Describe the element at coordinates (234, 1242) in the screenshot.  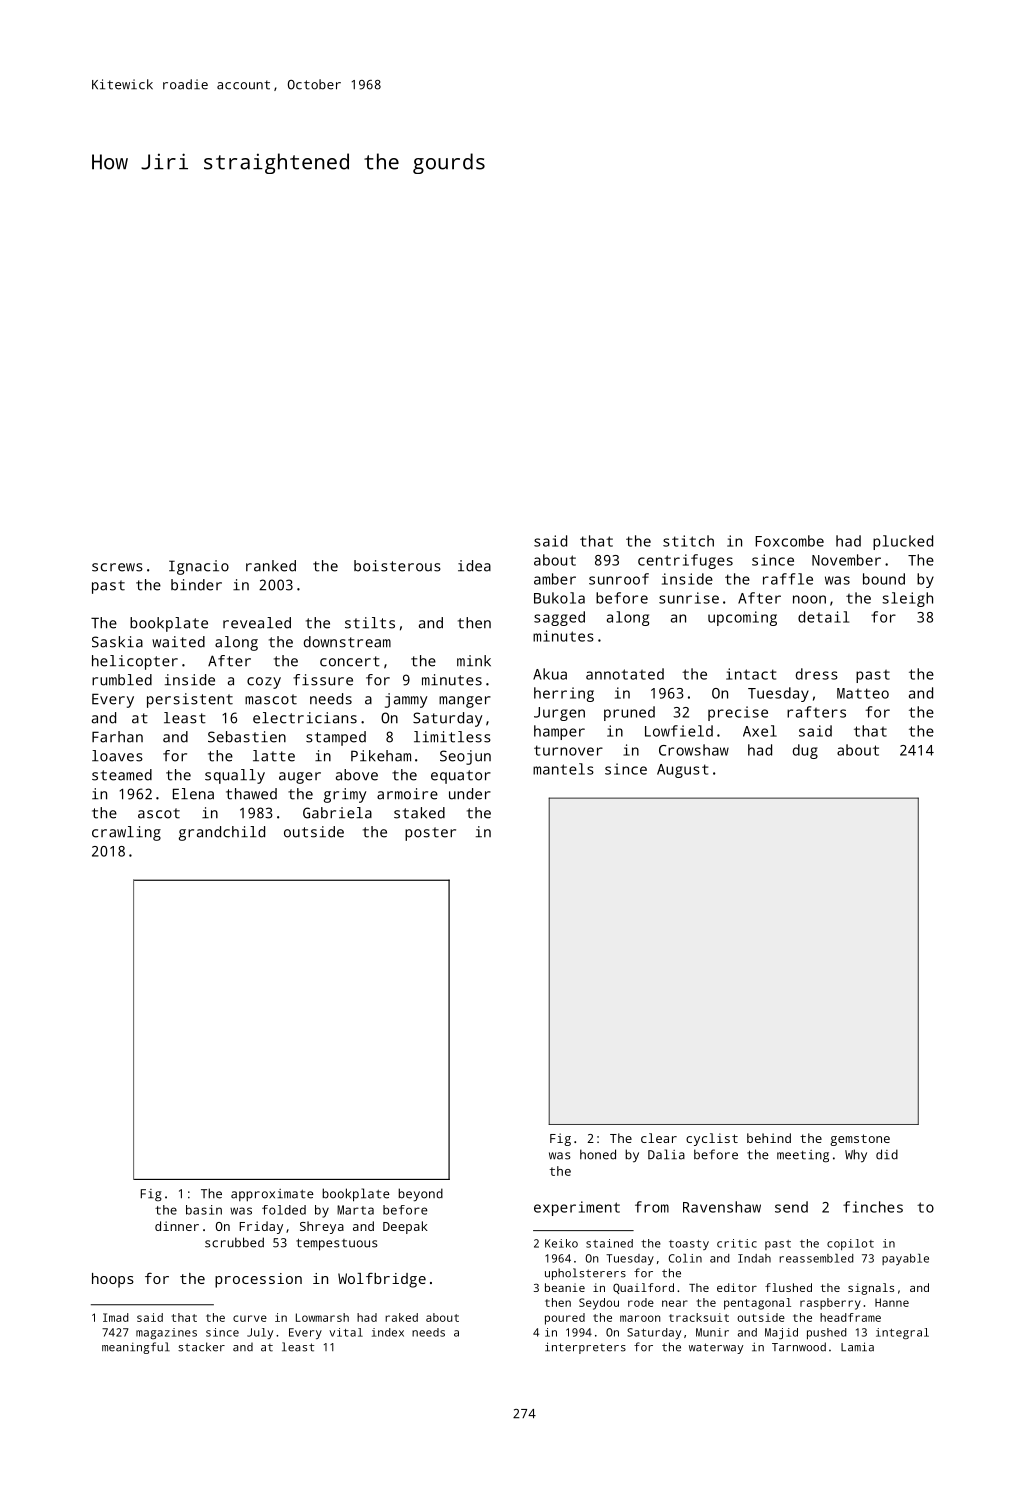
I see `scrubbed` at that location.
